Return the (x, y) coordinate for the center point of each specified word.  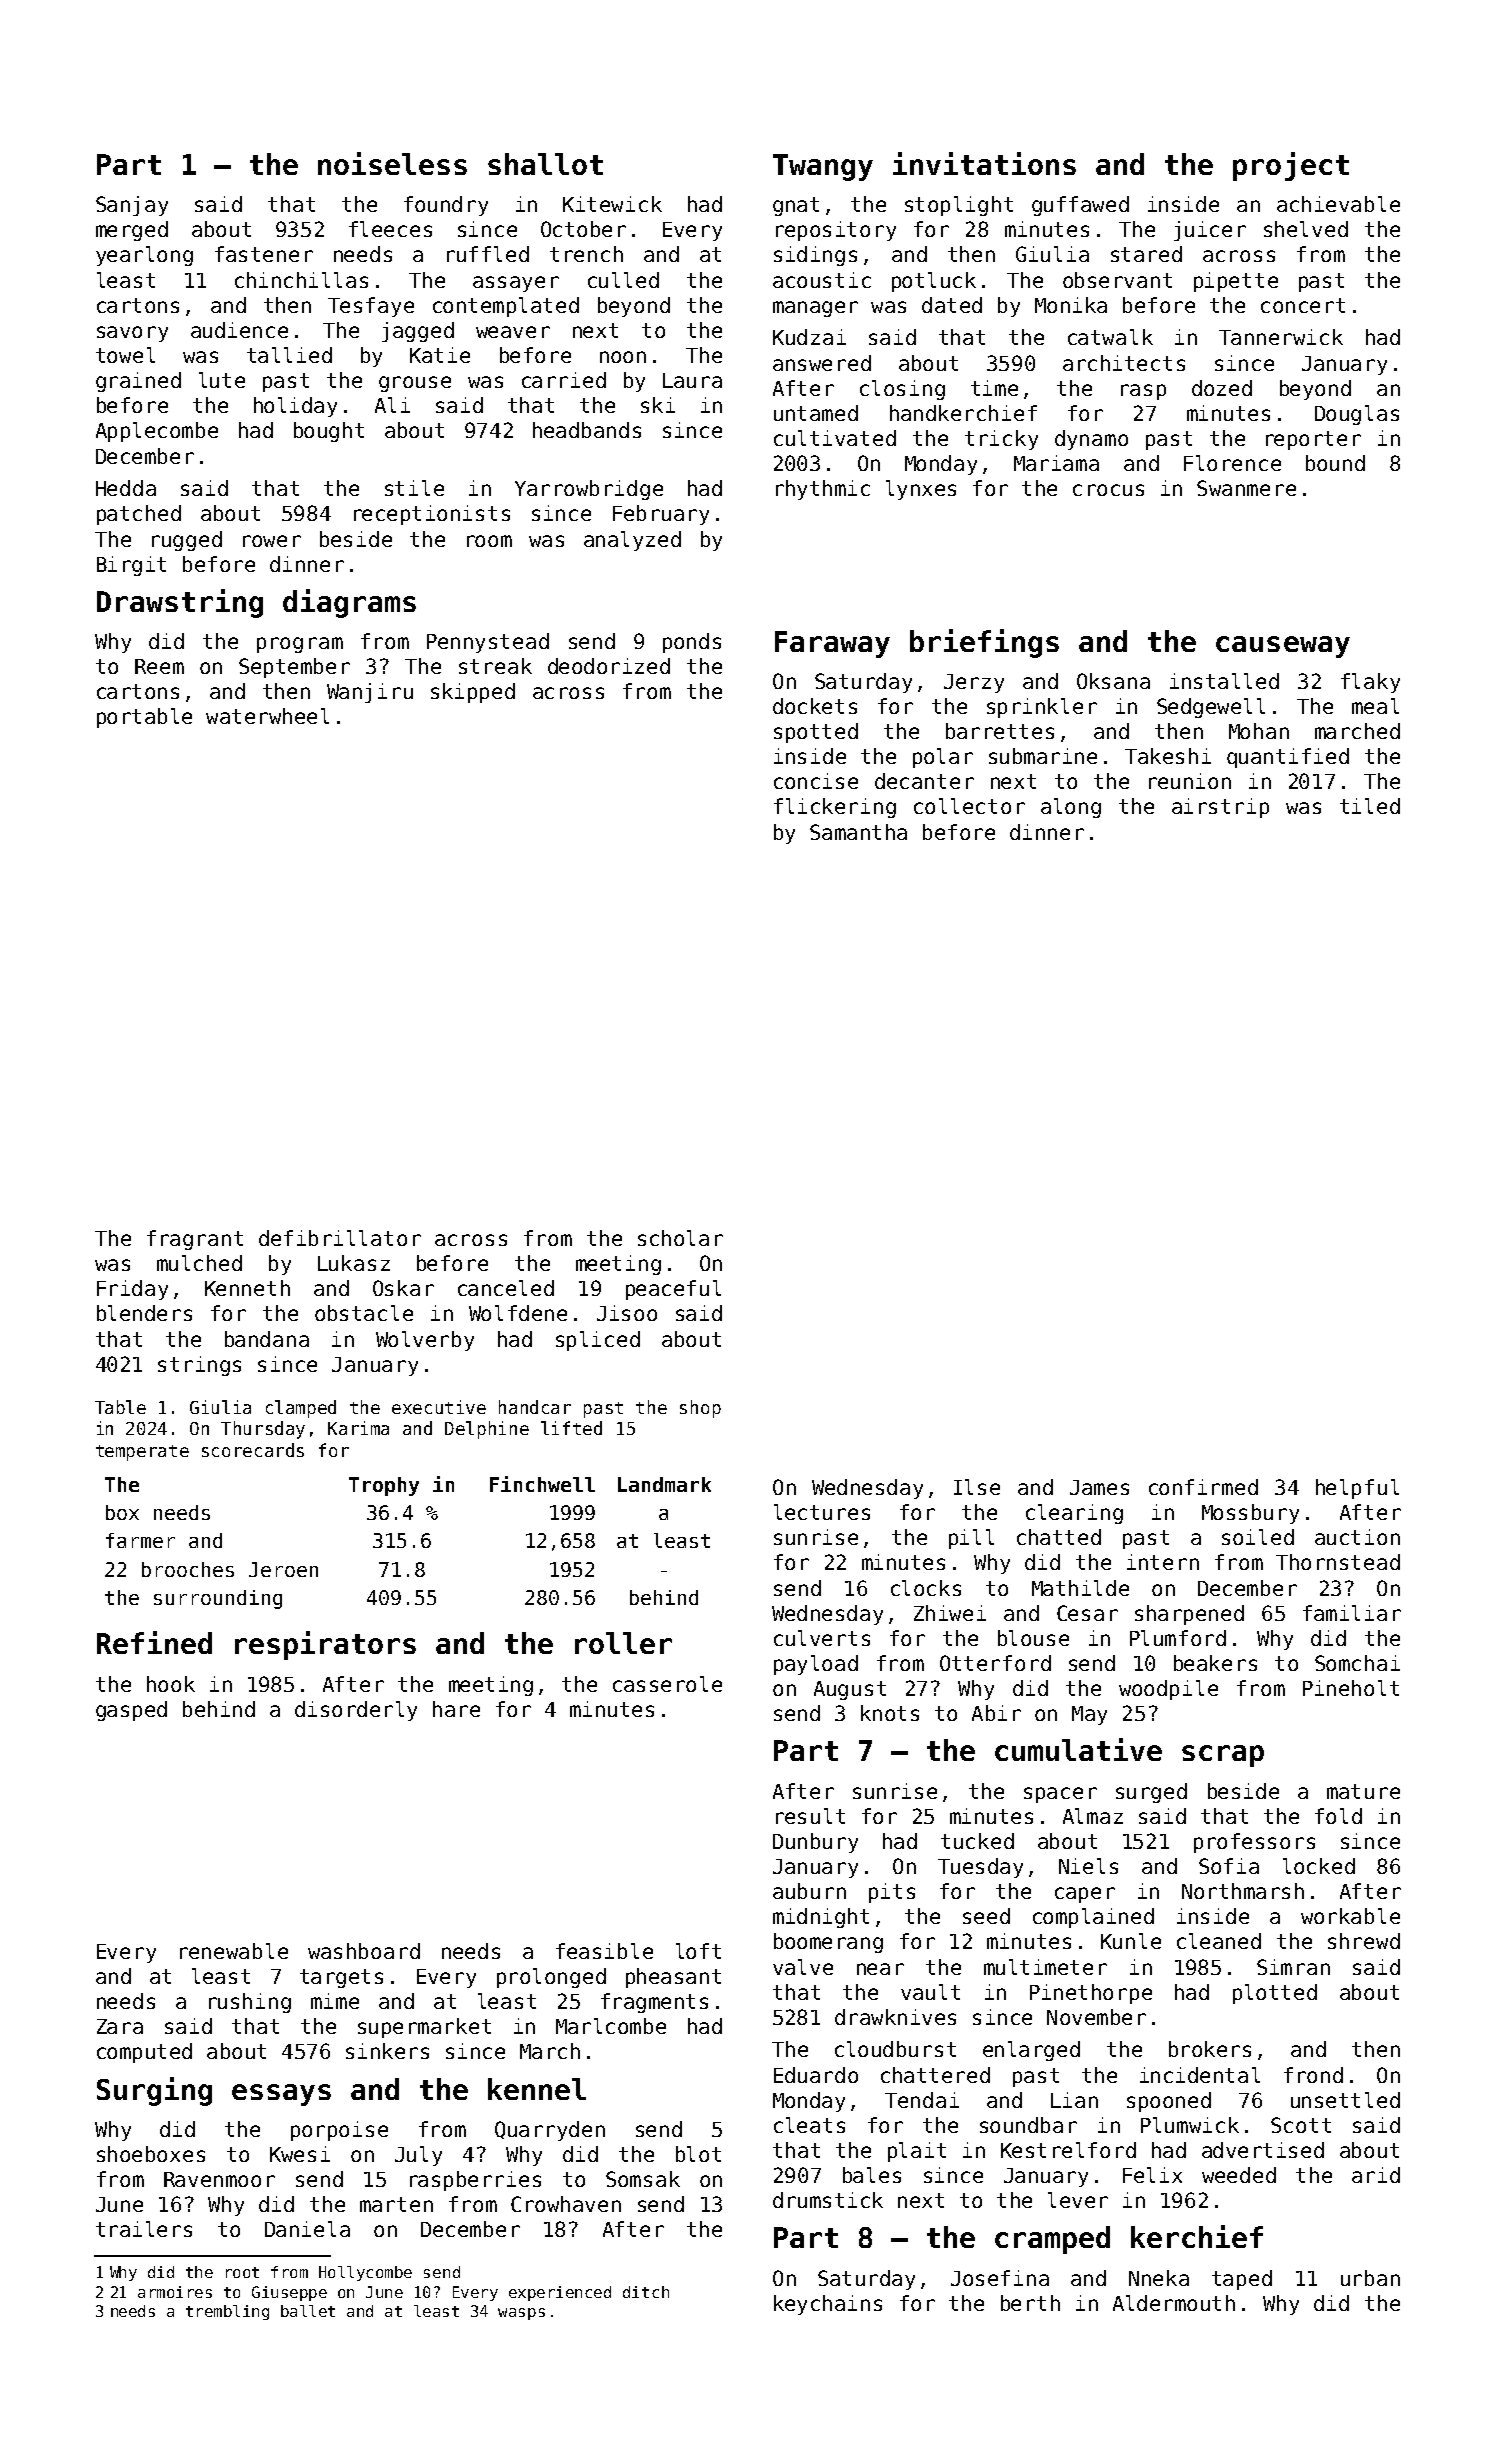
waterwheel (267, 716)
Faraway (832, 644)
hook (171, 1684)
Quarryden (550, 2131)
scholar (680, 1238)
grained (138, 382)
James (1099, 1487)
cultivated (835, 438)
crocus (1108, 490)
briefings (984, 643)
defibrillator (340, 1238)
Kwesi (300, 2154)
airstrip (1220, 808)
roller (623, 1643)
